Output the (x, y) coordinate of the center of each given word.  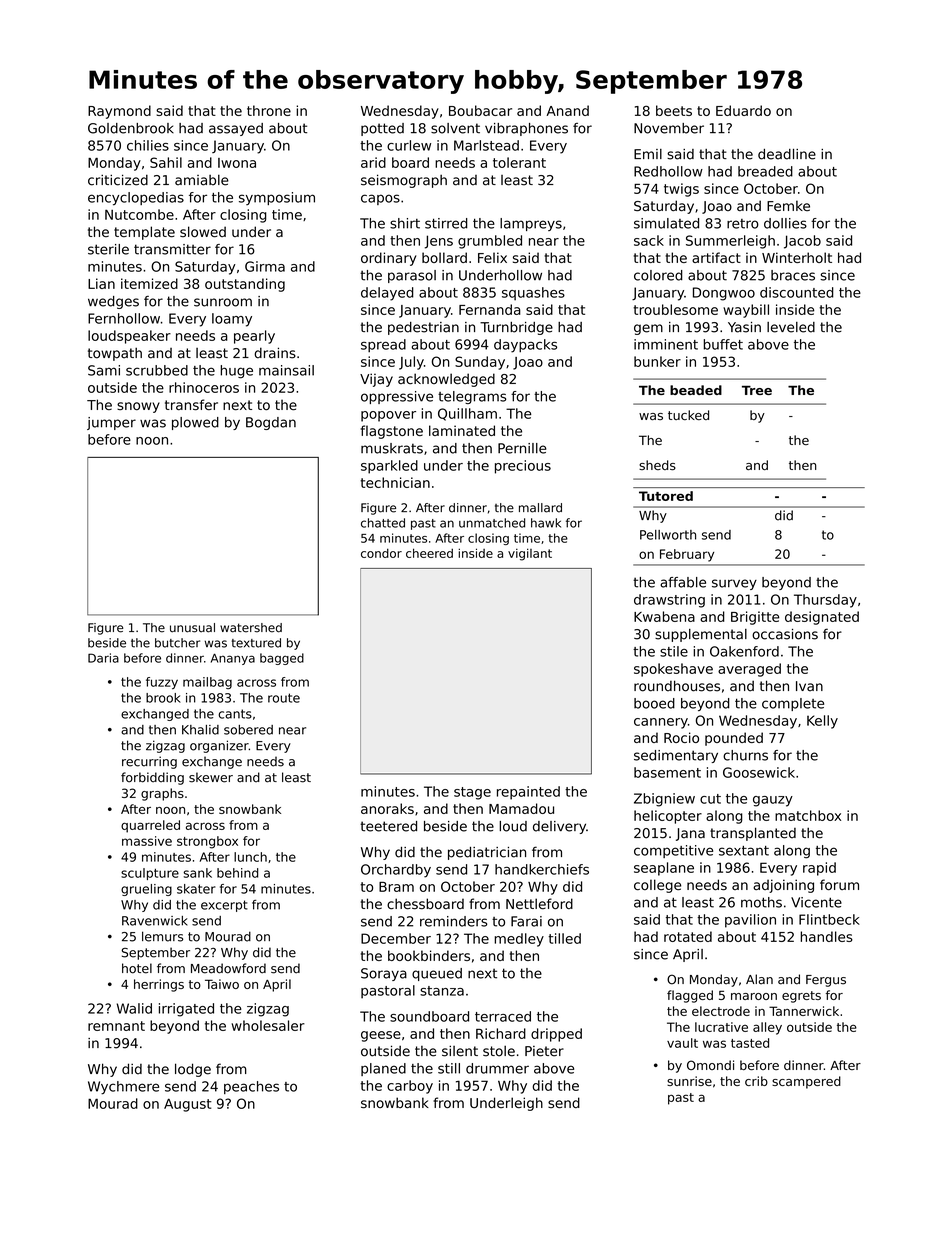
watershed (251, 628)
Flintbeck (829, 919)
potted (382, 129)
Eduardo (743, 110)
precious (523, 467)
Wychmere (123, 1088)
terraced (503, 1016)
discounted (797, 292)
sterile (108, 249)
